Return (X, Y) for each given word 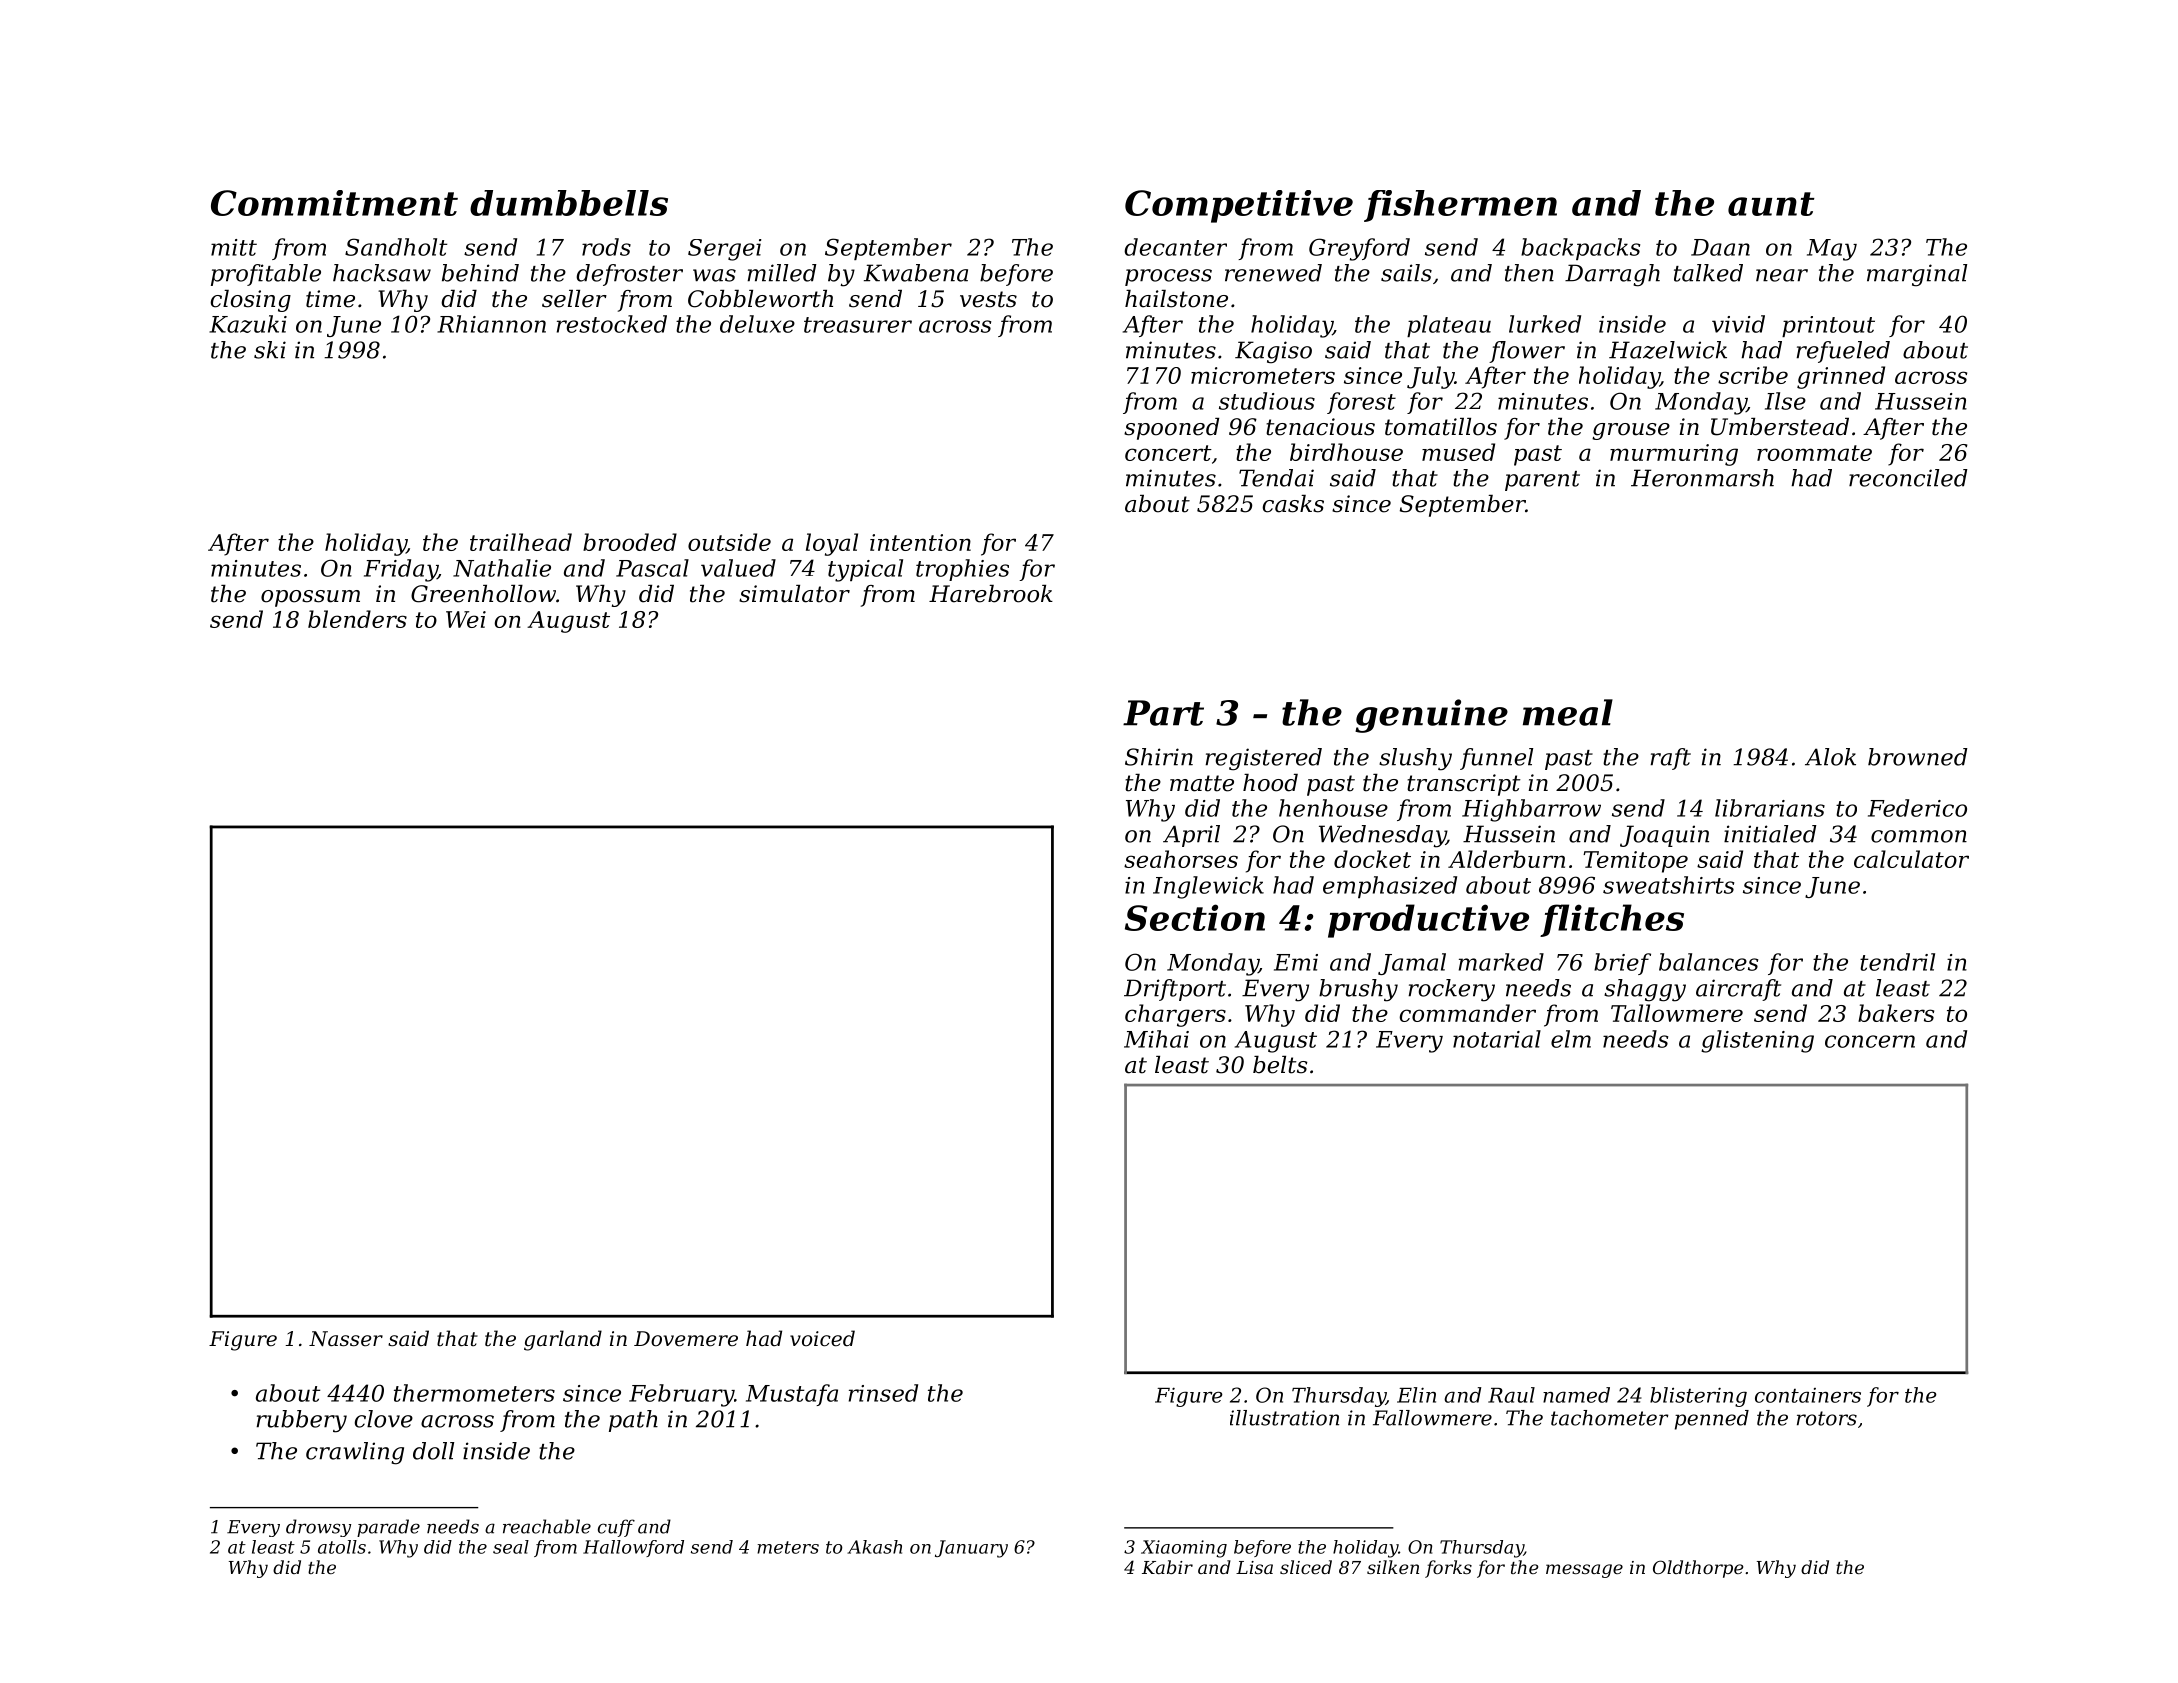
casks (1293, 504)
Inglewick (1208, 887)
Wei (466, 619)
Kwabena (916, 273)
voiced (822, 1338)
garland (563, 1340)
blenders (357, 619)
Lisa (1254, 1567)
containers (1808, 1395)
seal (511, 1547)
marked (1501, 962)
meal (1568, 712)
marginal (1917, 275)
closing (250, 301)
